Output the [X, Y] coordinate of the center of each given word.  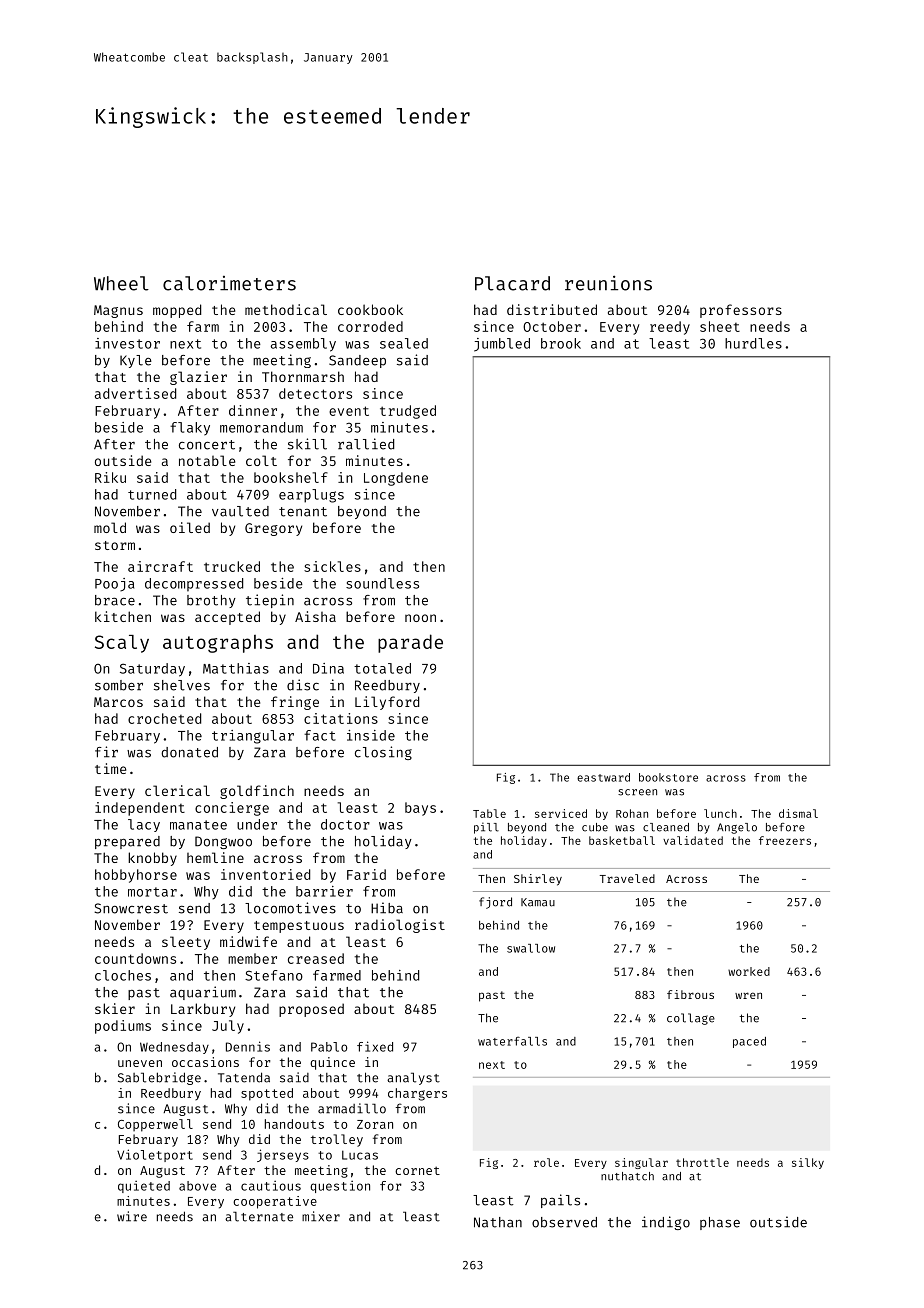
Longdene [396, 479]
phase [720, 1223]
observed [564, 1222]
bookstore [668, 777]
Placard [512, 283]
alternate [259, 1216]
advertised [135, 393]
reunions [608, 283]
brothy [211, 601]
